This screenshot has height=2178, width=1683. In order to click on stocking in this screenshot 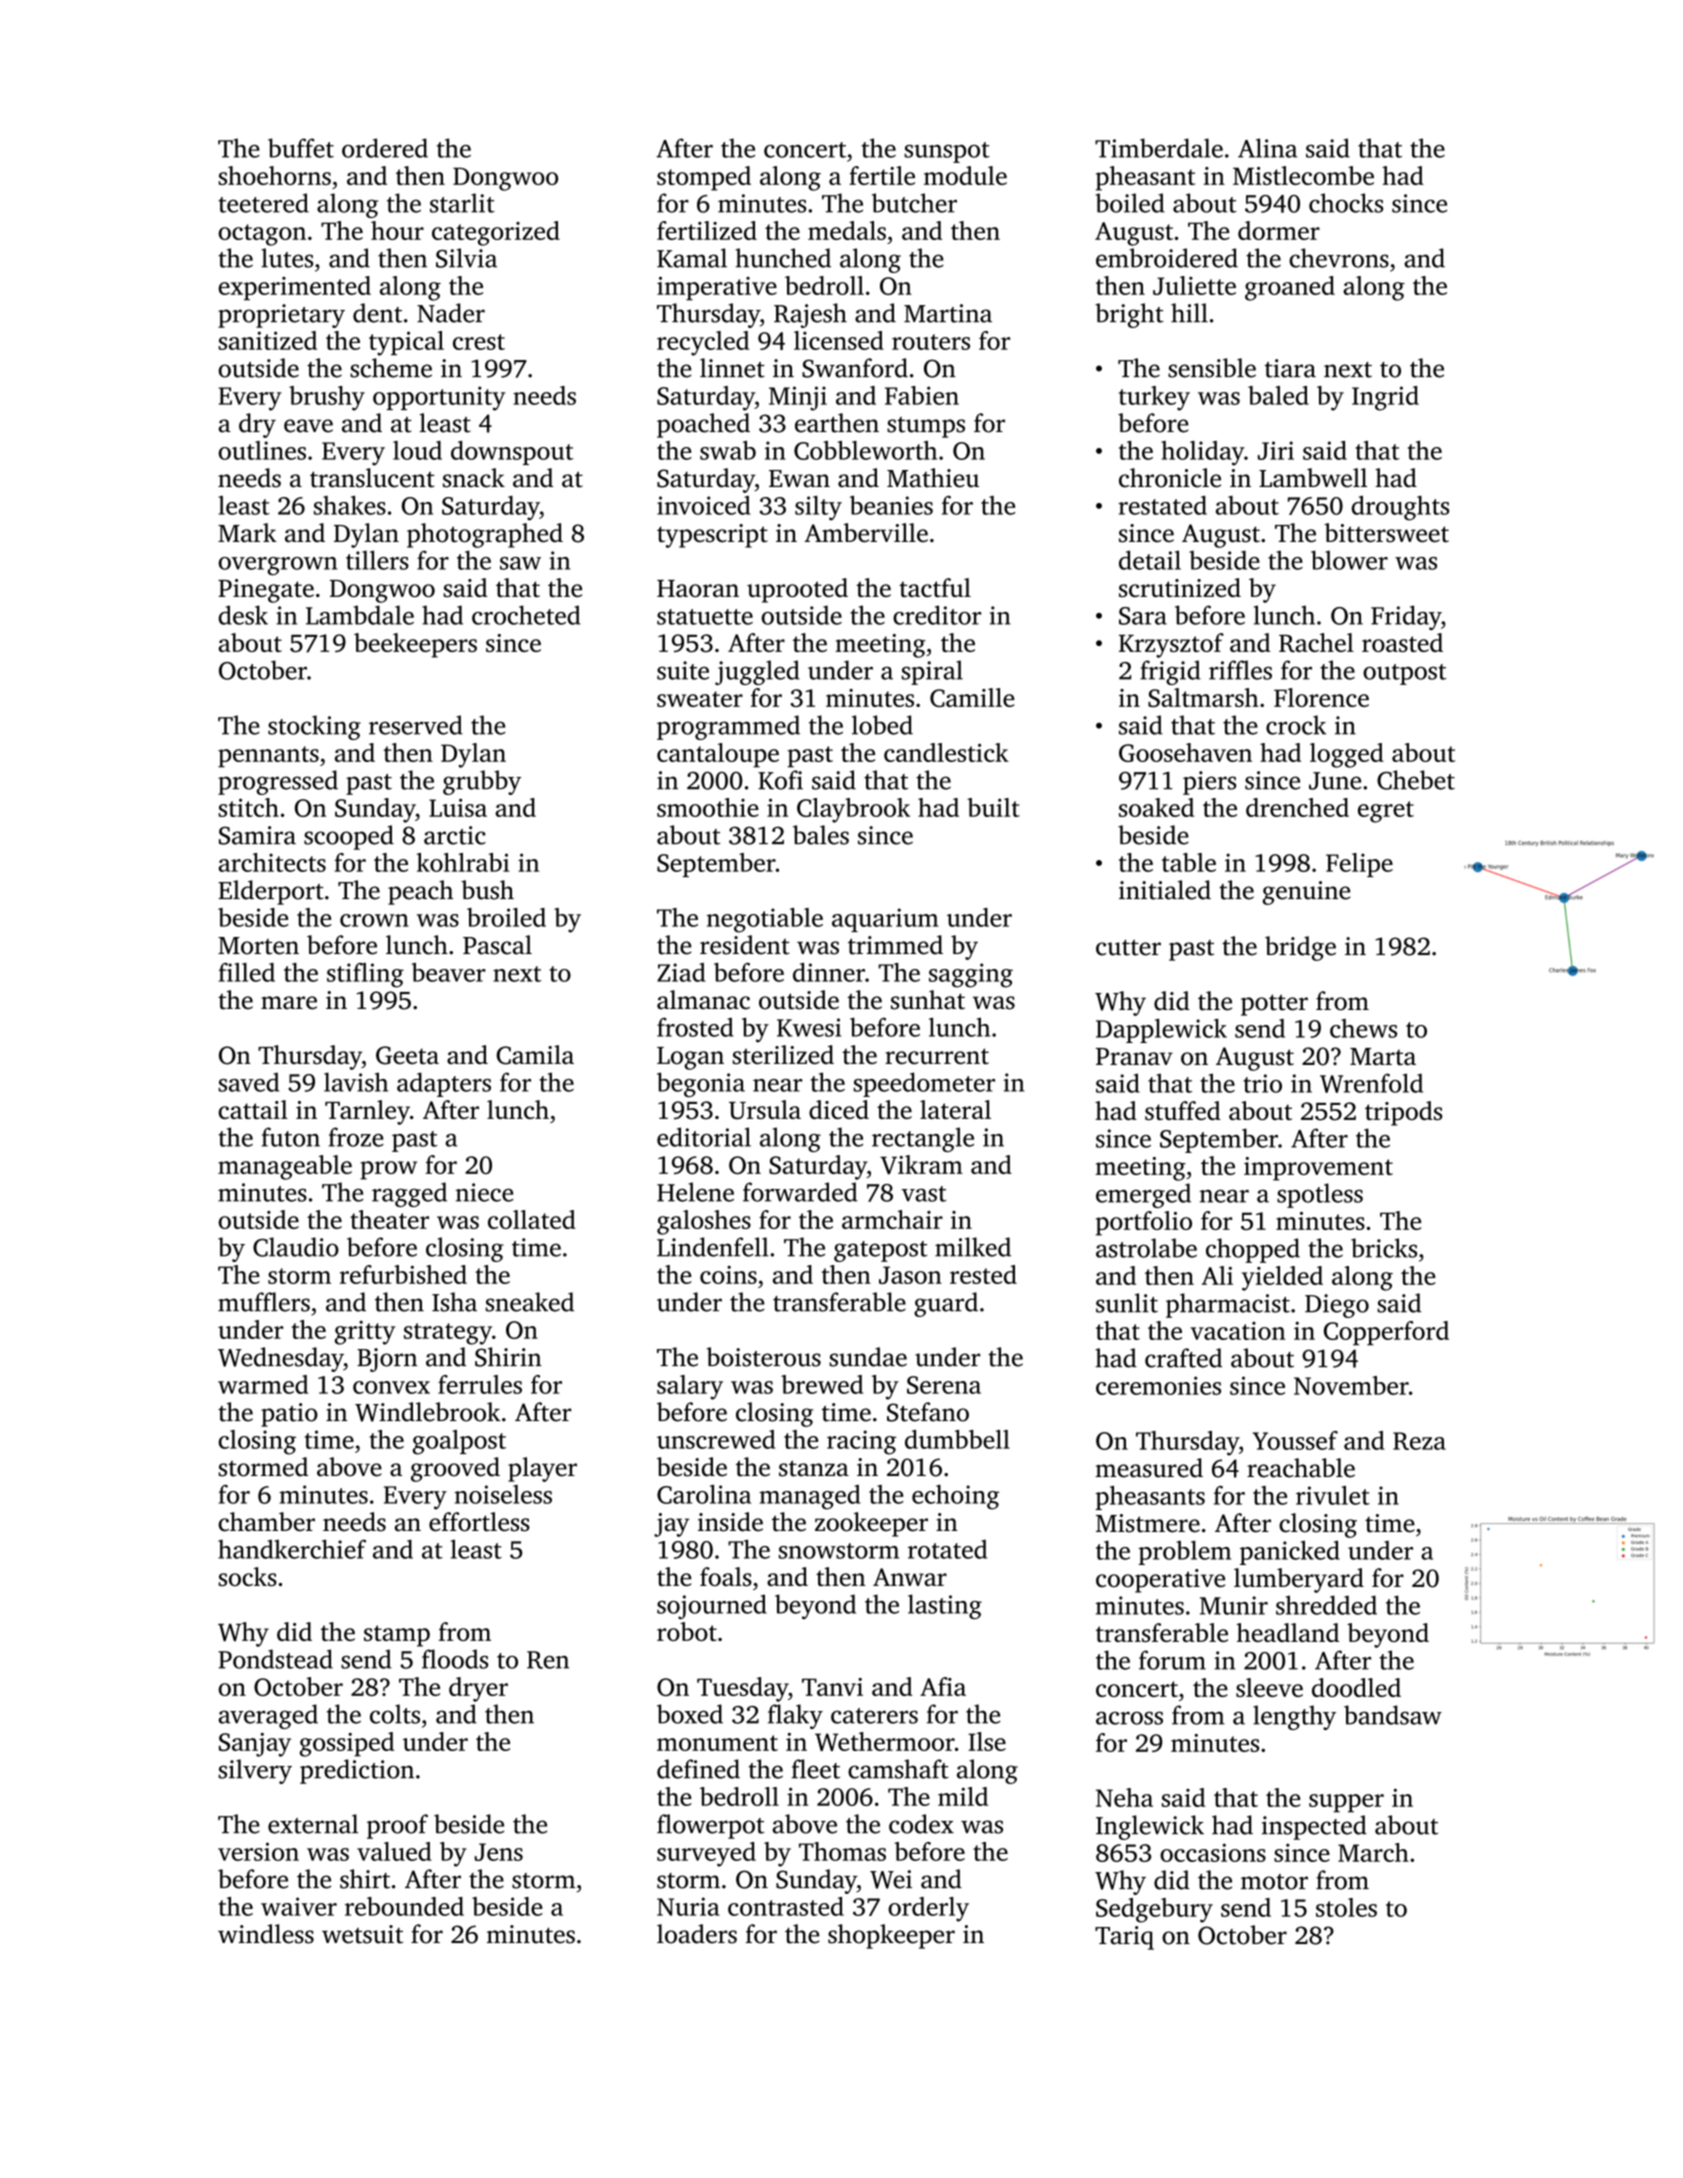, I will do `click(314, 727)`.
